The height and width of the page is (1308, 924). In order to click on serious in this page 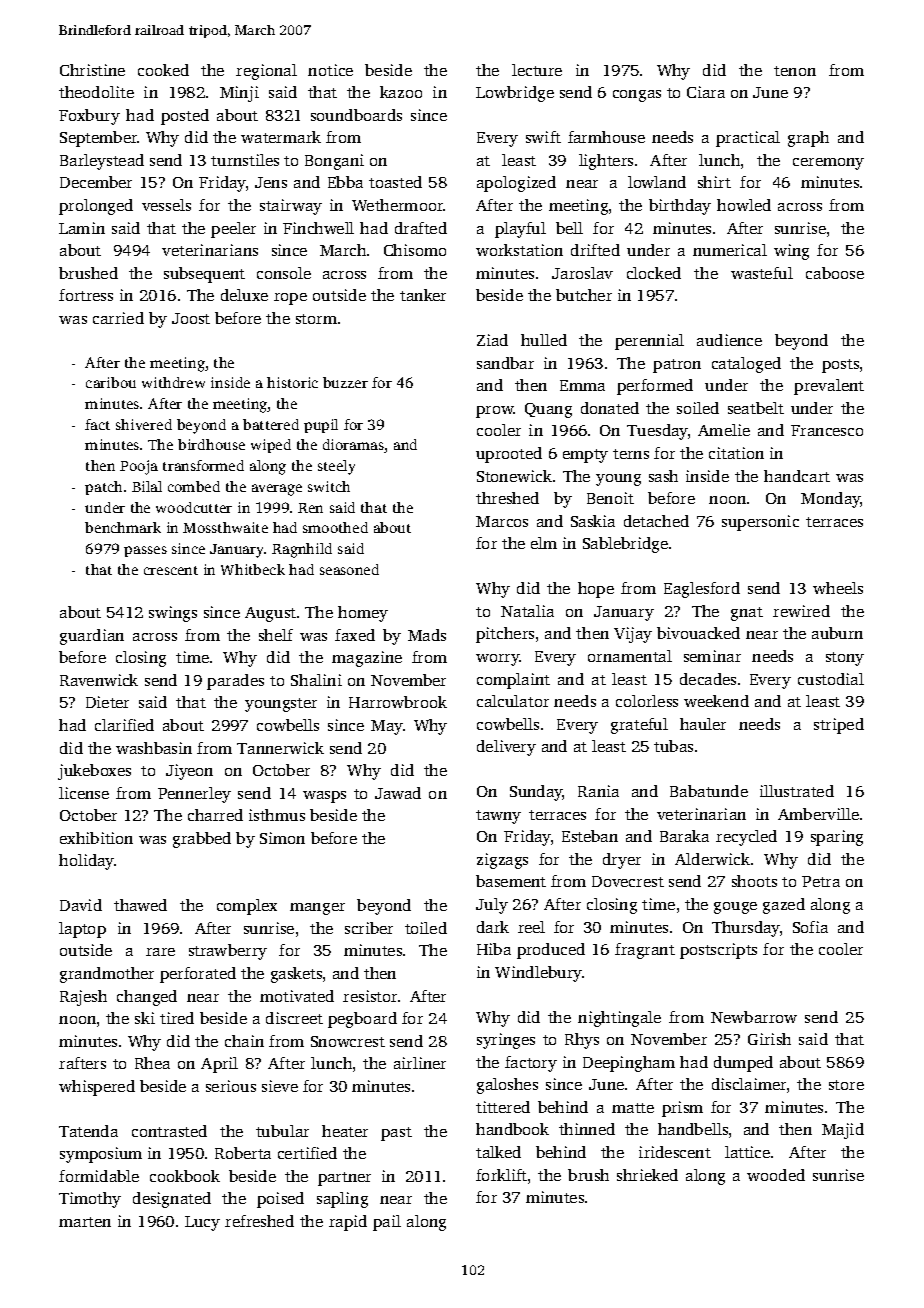, I will do `click(231, 1086)`.
